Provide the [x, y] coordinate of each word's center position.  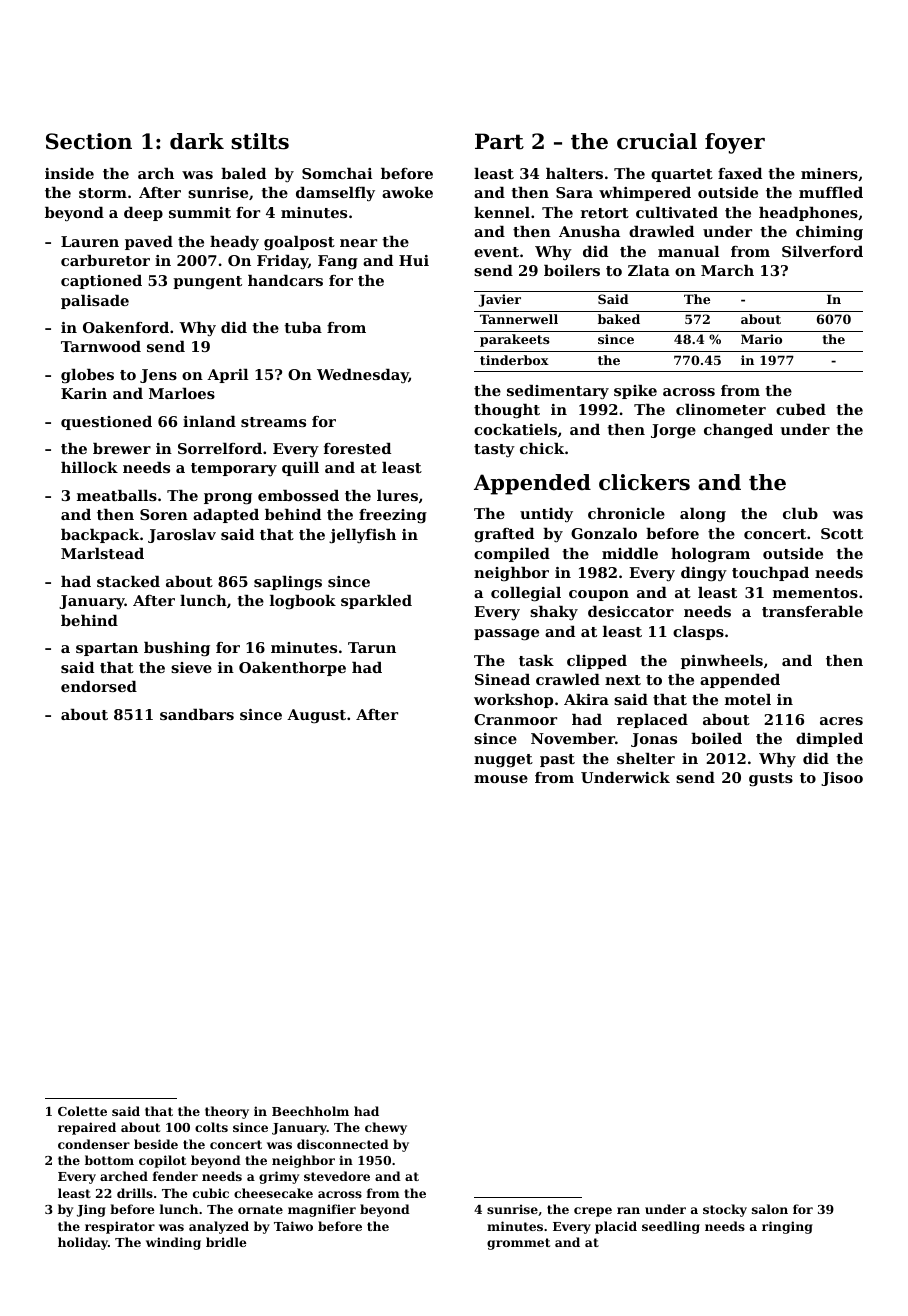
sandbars [197, 714]
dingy [704, 574]
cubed [801, 409]
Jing [91, 1210]
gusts [771, 780]
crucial [657, 141]
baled [243, 173]
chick [542, 448]
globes [87, 376]
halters [574, 173]
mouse [501, 779]
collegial [526, 594]
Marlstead [102, 553]
